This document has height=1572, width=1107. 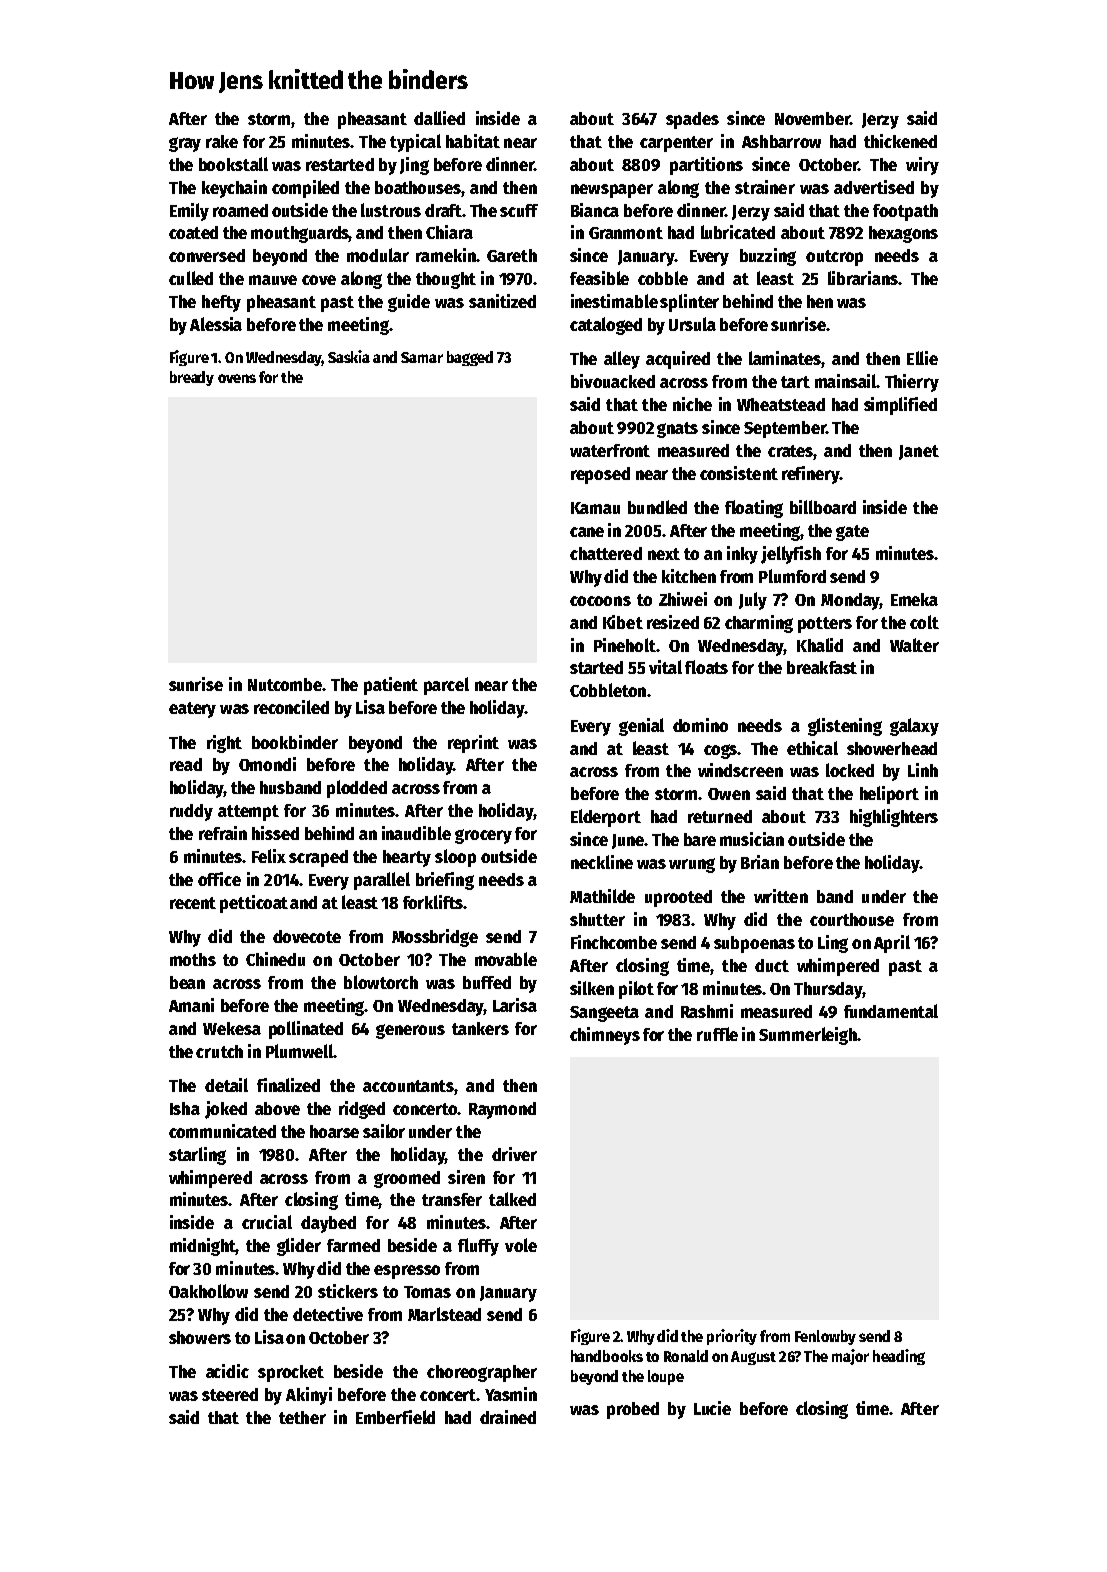 What do you see at coordinates (285, 684) in the document?
I see `Nutcombe` at bounding box center [285, 684].
